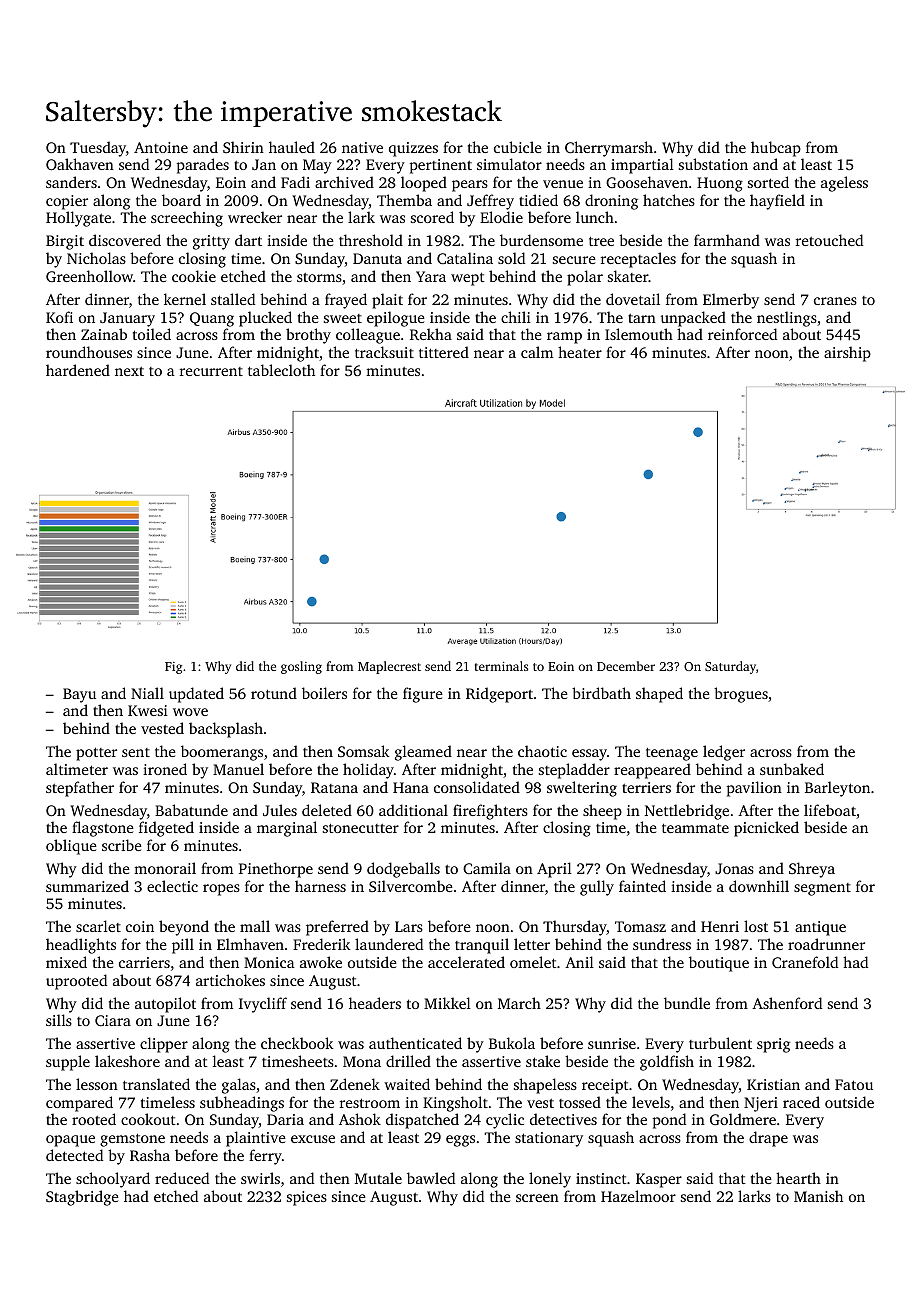 The image size is (924, 1308). Describe the element at coordinates (441, 166) in the document. I see `pertinent` at that location.
